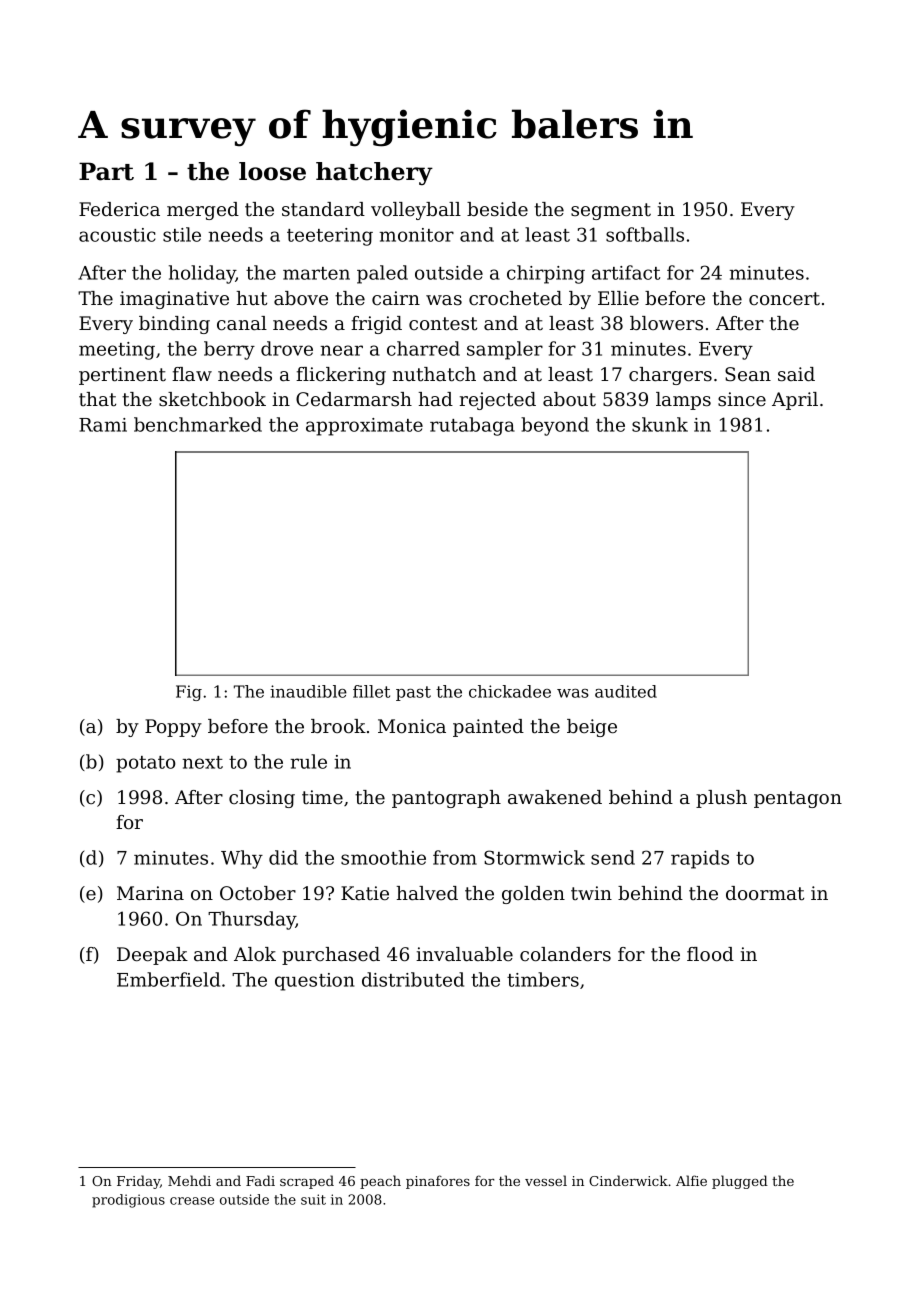 The image size is (924, 1308). I want to click on pentagon, so click(798, 799).
